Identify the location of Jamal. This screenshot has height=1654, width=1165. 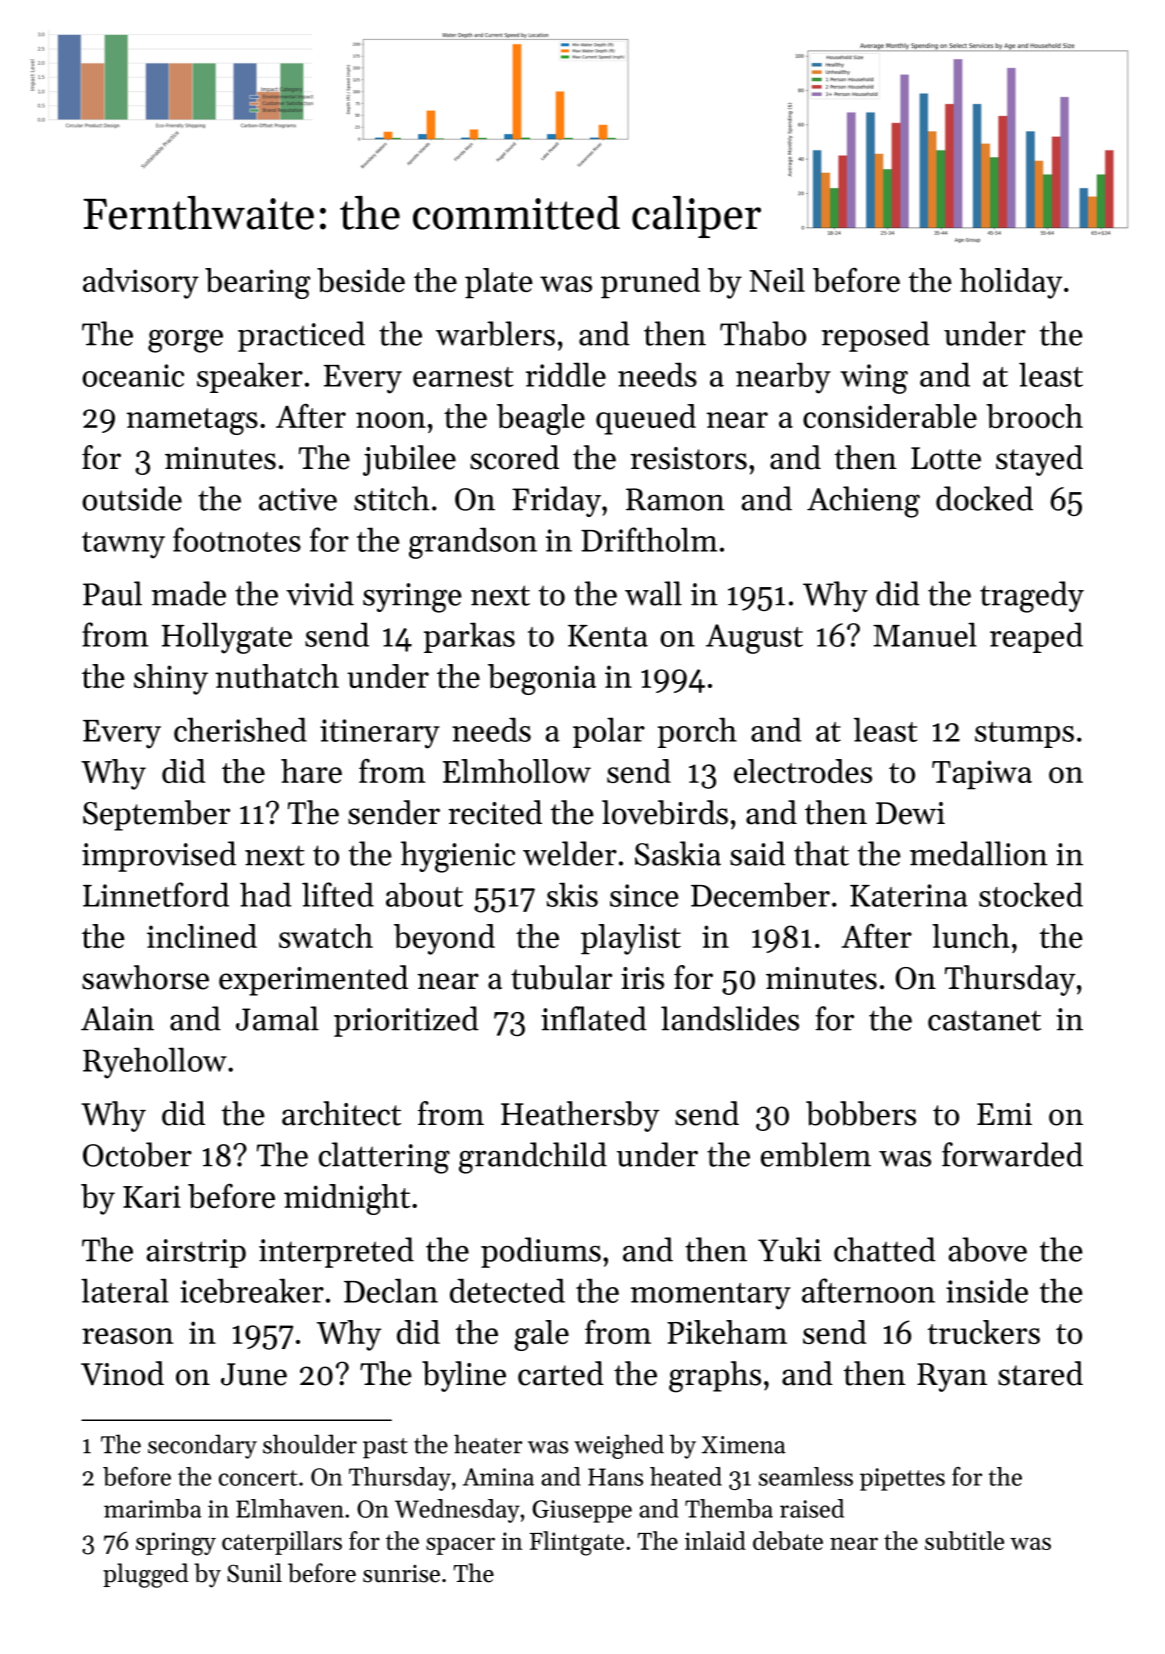
(277, 1018).
